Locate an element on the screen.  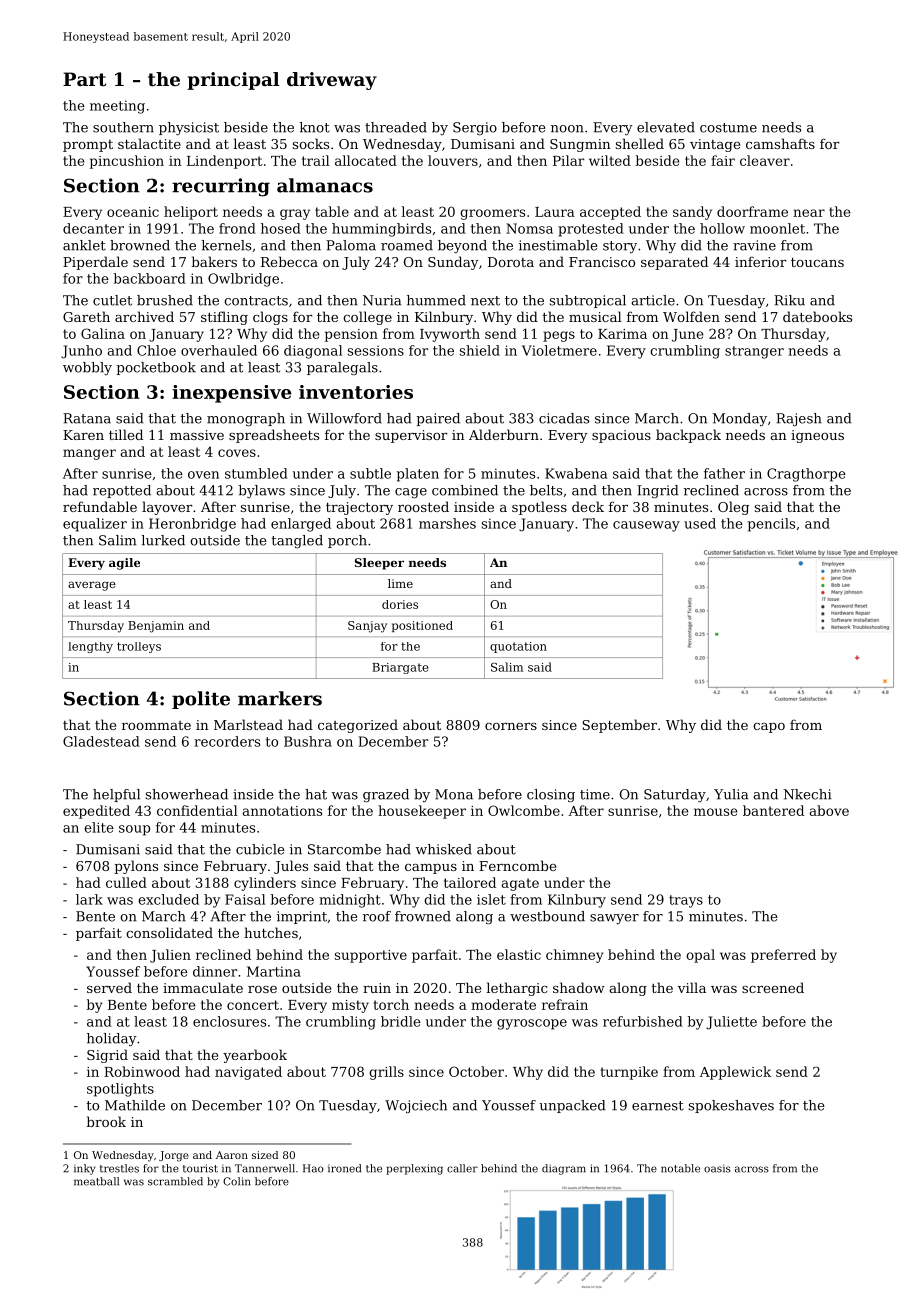
confidential is located at coordinates (197, 810).
